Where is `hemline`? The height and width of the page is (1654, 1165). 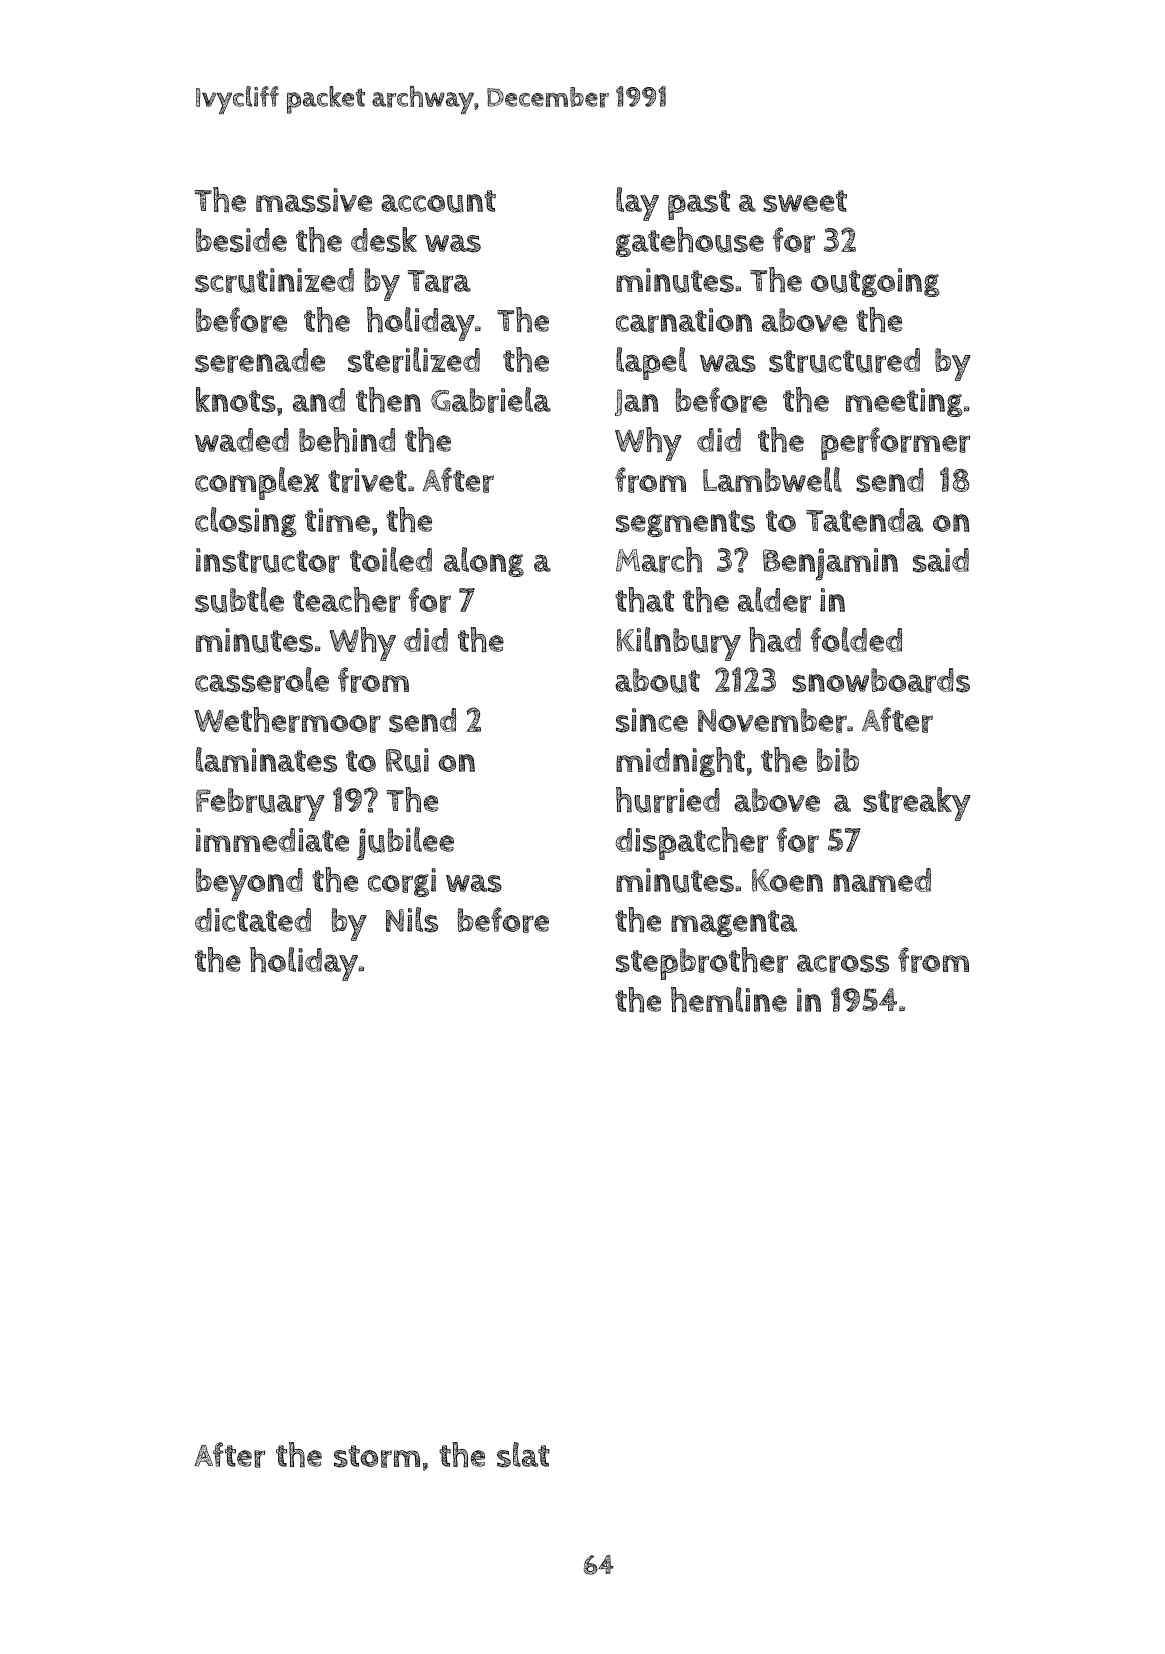 hemline is located at coordinates (729, 1000).
